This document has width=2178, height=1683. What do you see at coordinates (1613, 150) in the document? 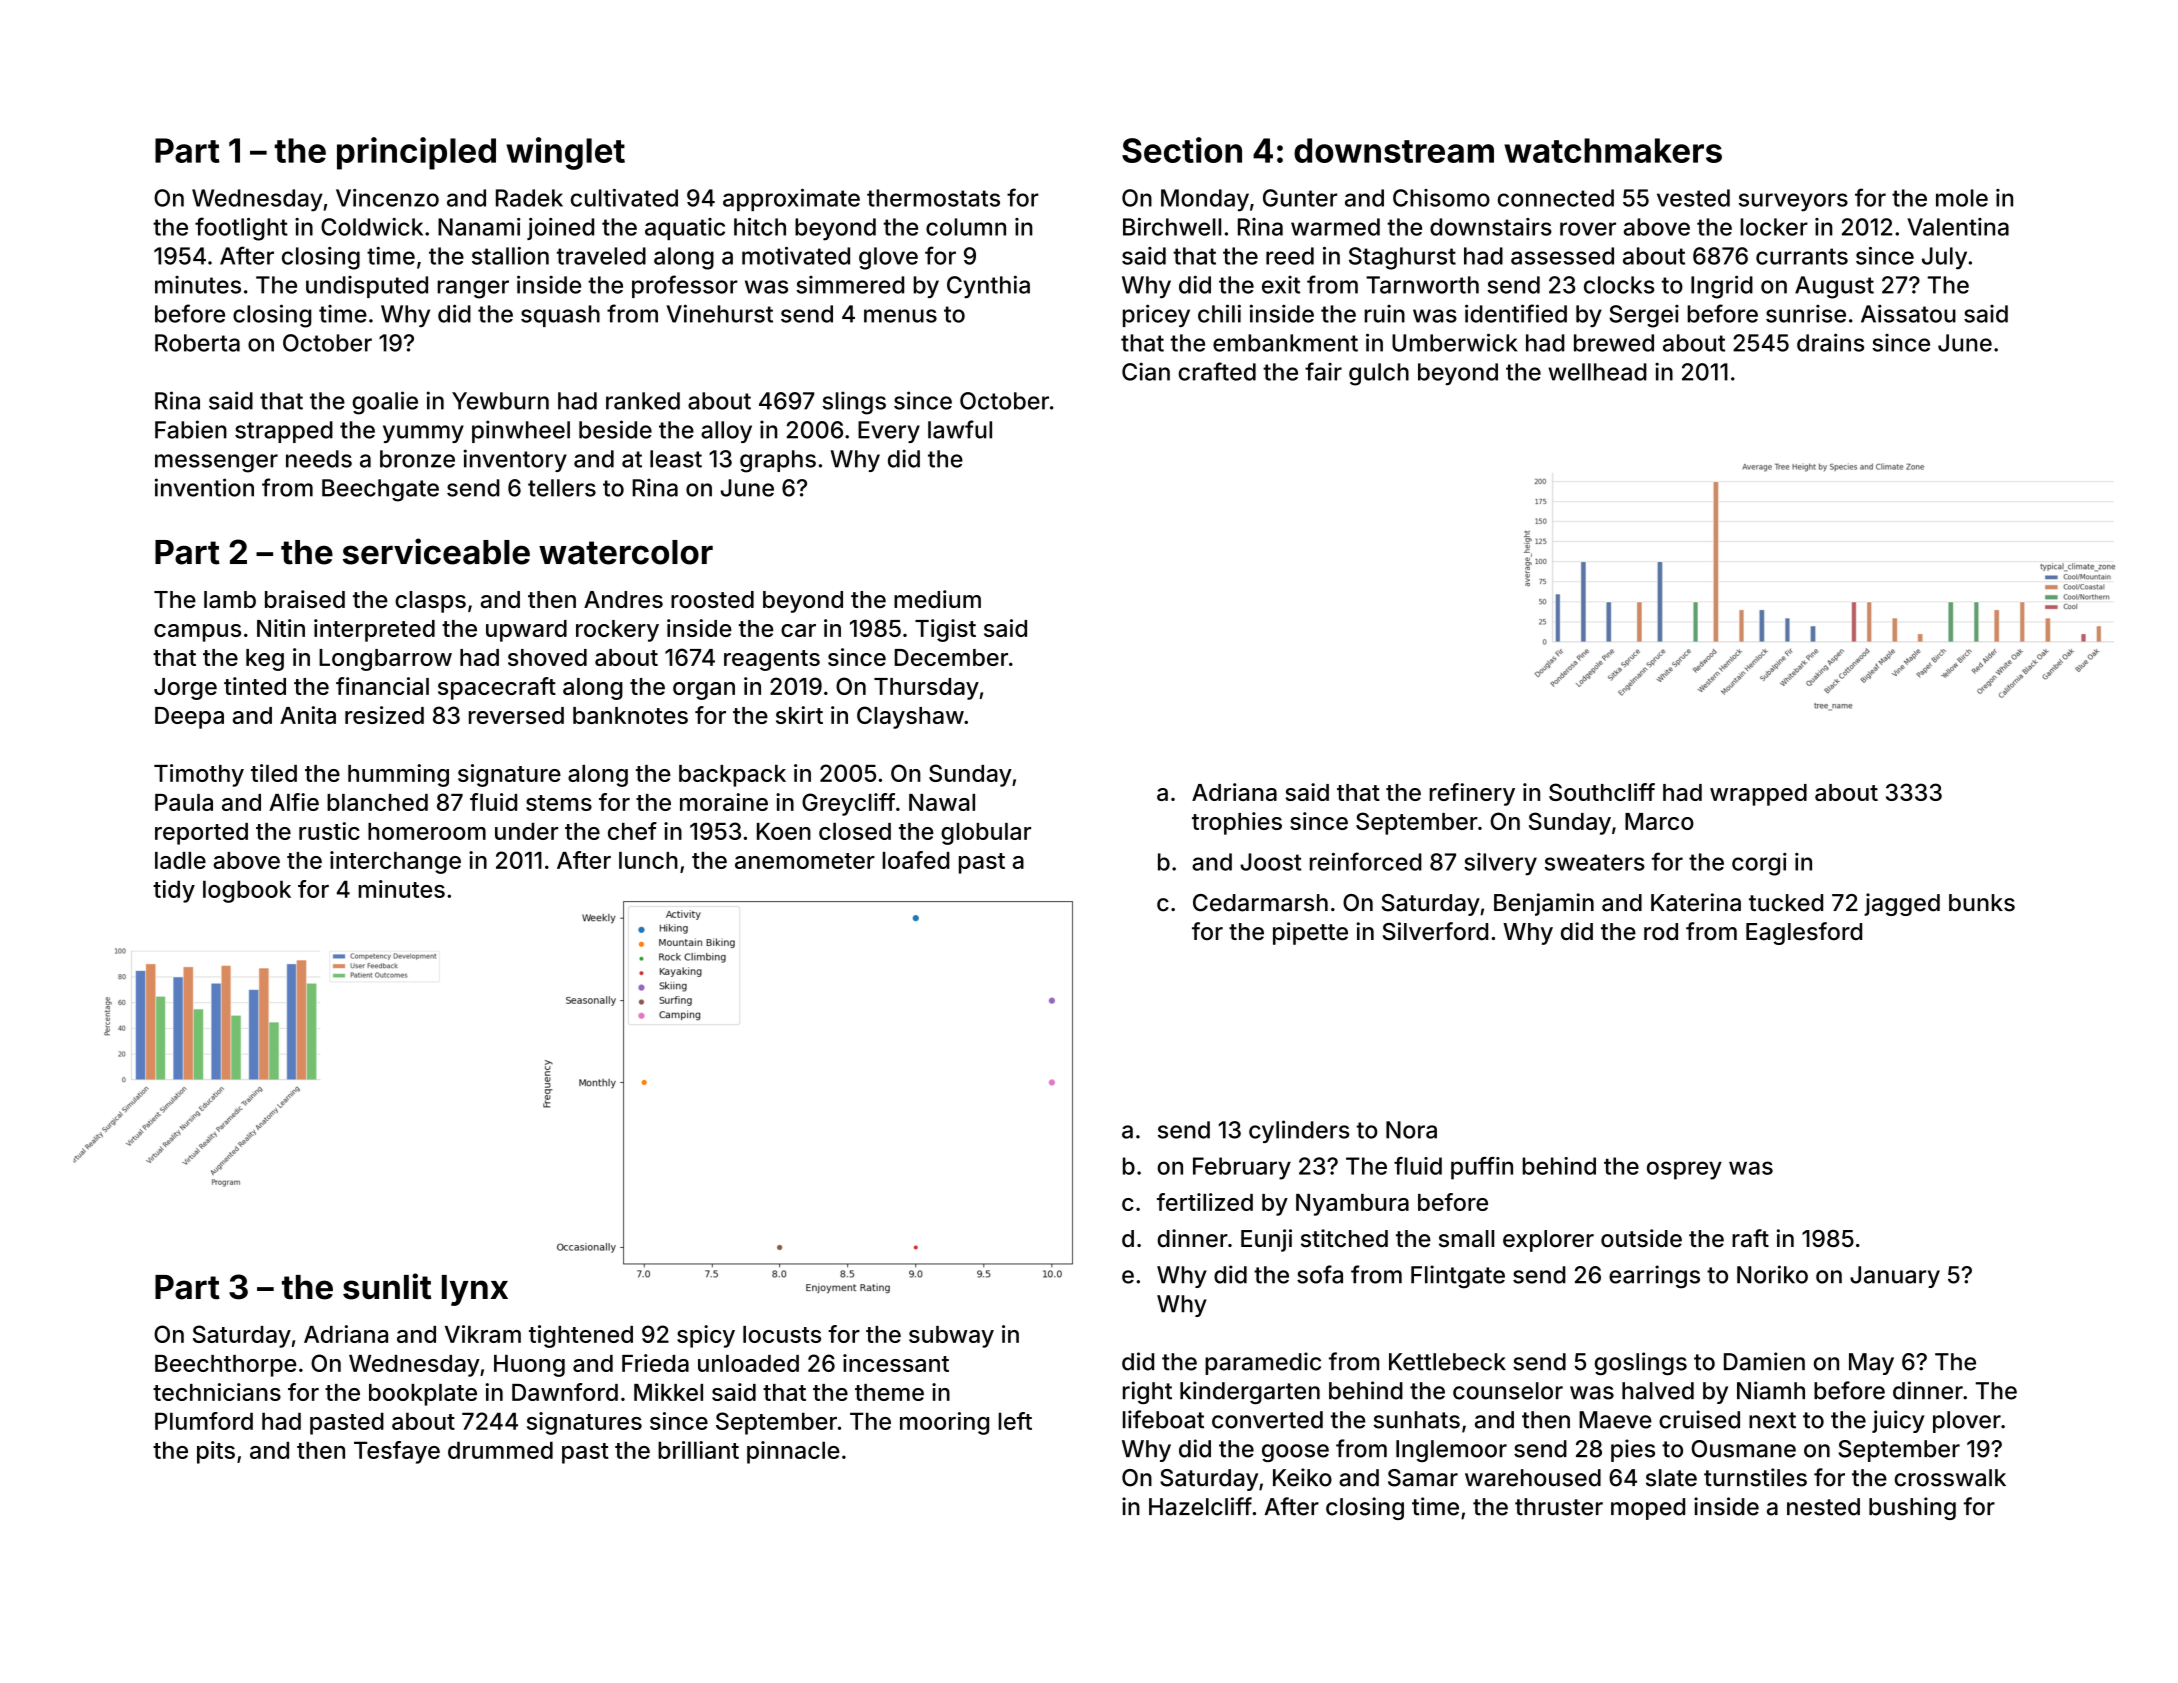
I see `watchmakers` at bounding box center [1613, 150].
